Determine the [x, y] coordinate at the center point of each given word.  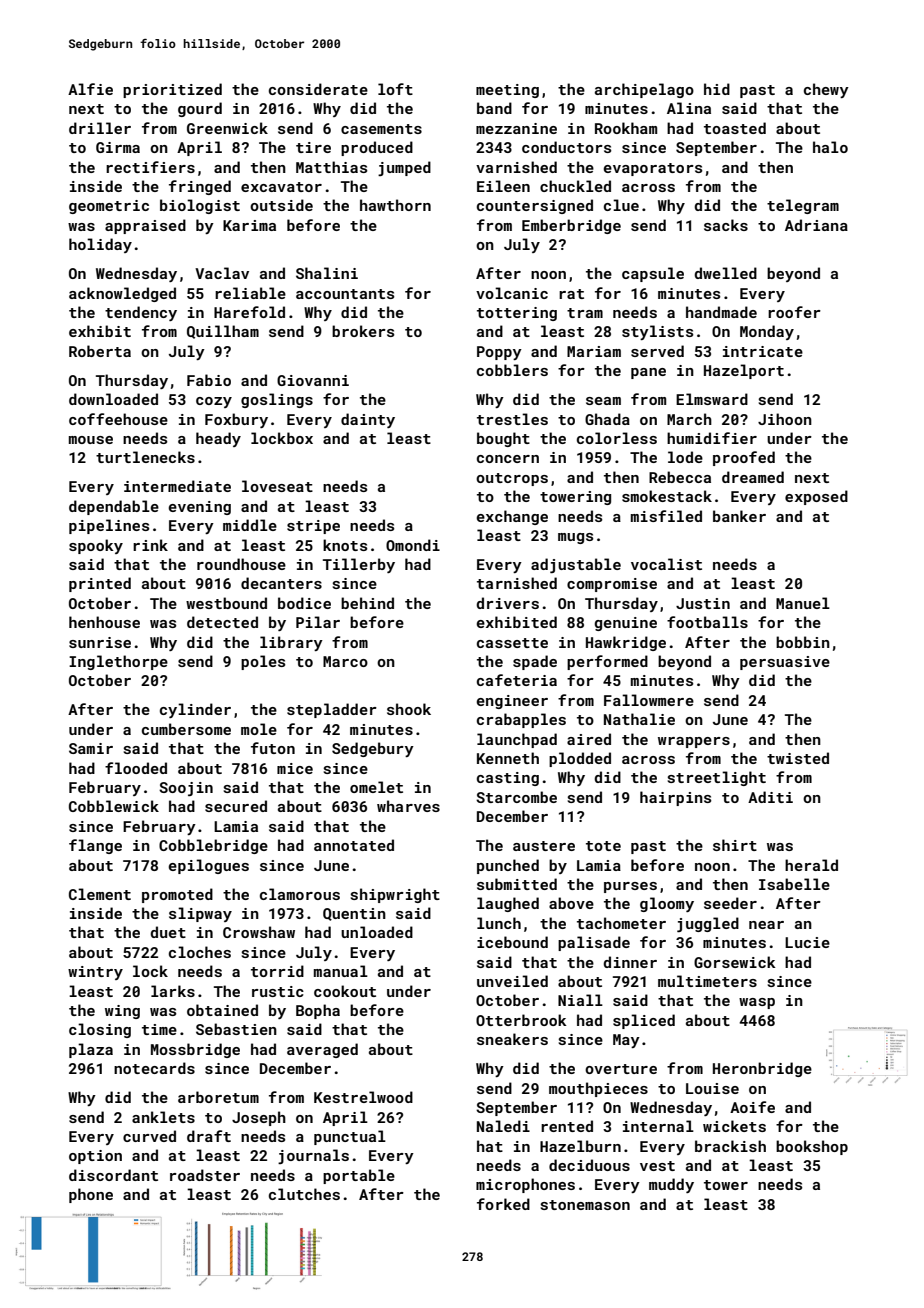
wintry [95, 973]
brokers [363, 331]
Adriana [816, 225]
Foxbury [236, 420]
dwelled [726, 273]
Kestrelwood [363, 1097]
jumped [404, 168]
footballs [707, 622]
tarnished [517, 583]
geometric [109, 207]
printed [100, 584]
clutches [304, 1194]
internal [658, 1126]
